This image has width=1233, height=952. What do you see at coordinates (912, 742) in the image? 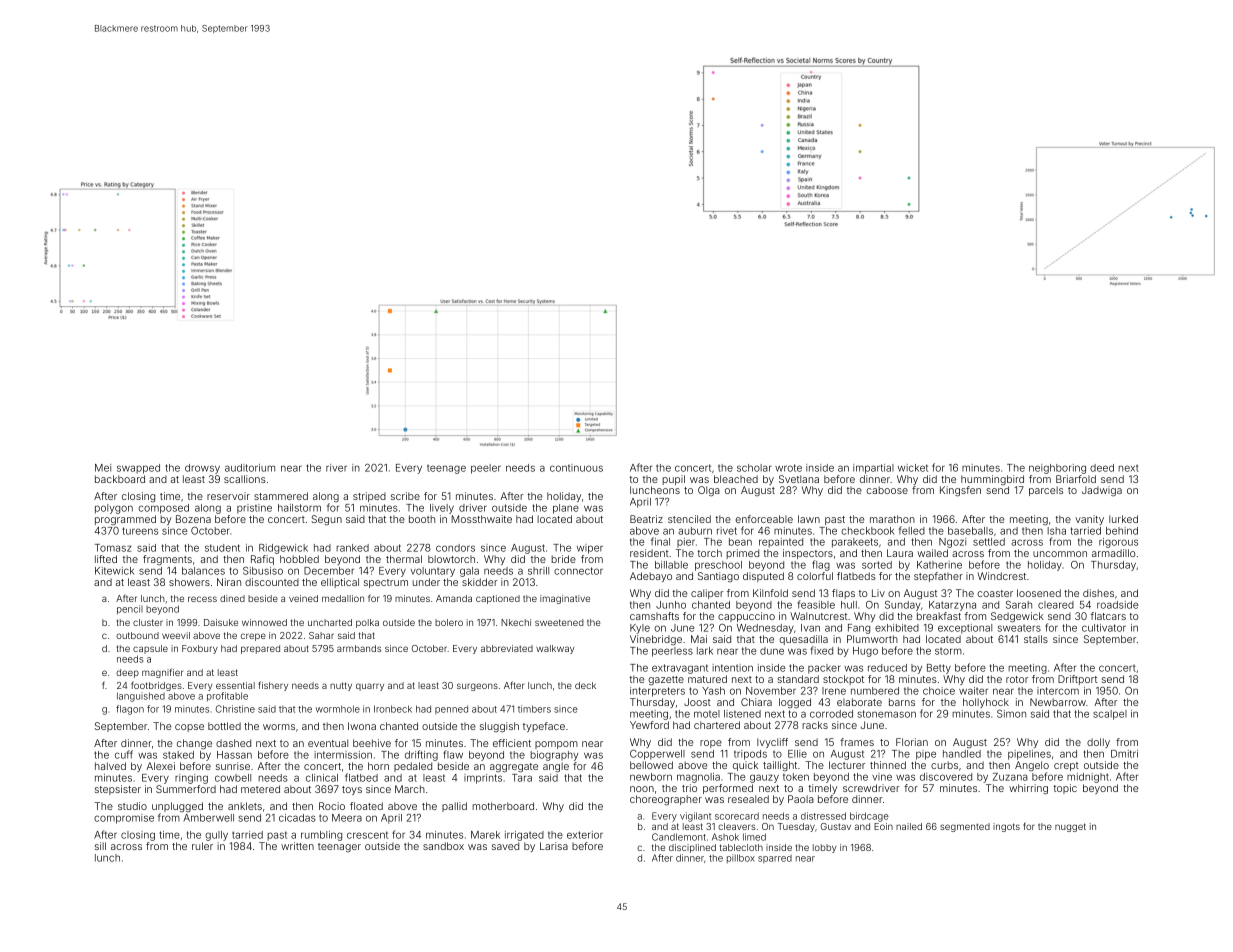
I see `Florian` at bounding box center [912, 742].
